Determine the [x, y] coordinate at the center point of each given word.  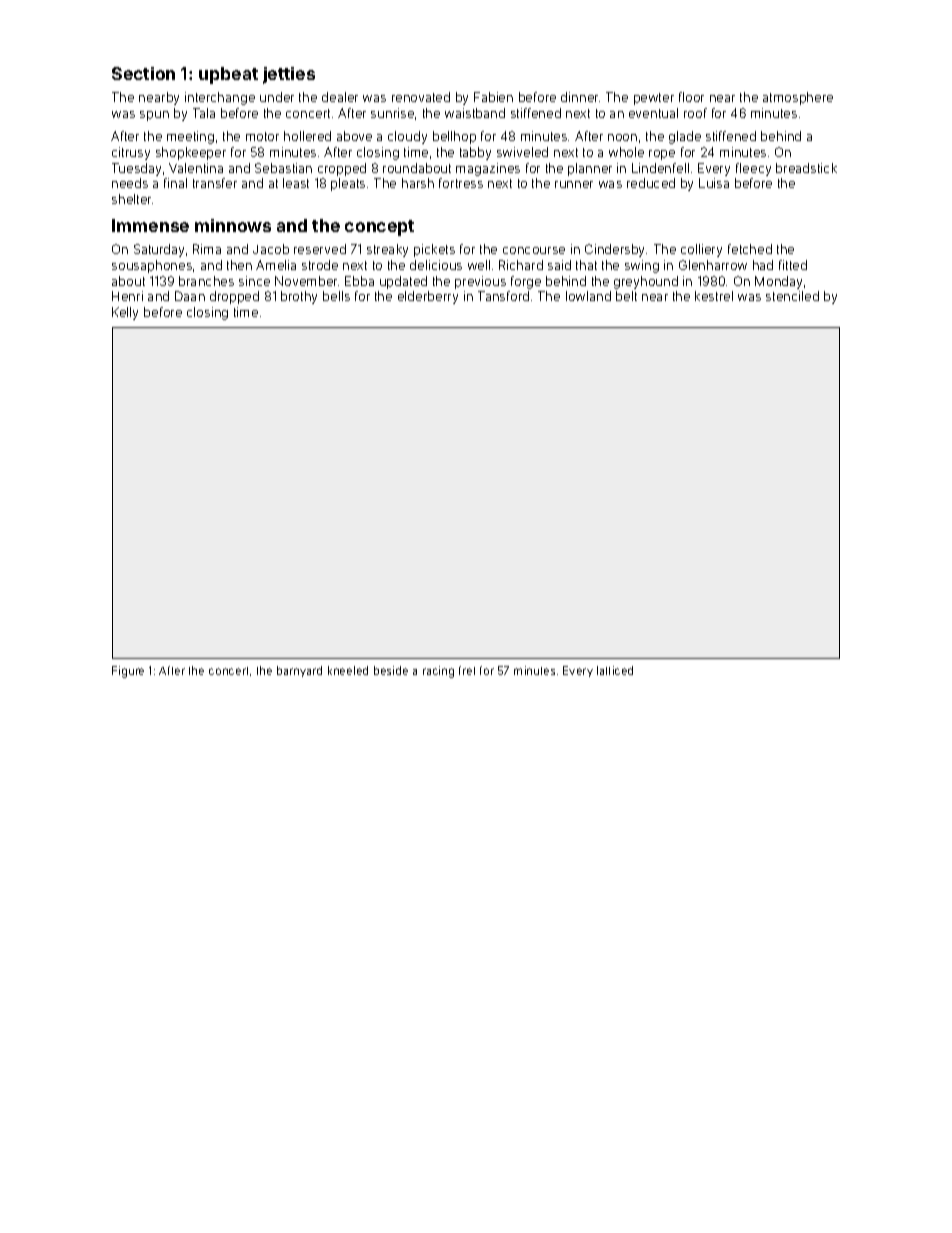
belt [626, 296]
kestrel [714, 296]
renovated [421, 97]
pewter [654, 99]
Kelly [125, 313]
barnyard [299, 671]
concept [379, 228]
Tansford [503, 296]
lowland [588, 296]
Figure [128, 672]
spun [154, 116]
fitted [793, 265]
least [296, 183]
